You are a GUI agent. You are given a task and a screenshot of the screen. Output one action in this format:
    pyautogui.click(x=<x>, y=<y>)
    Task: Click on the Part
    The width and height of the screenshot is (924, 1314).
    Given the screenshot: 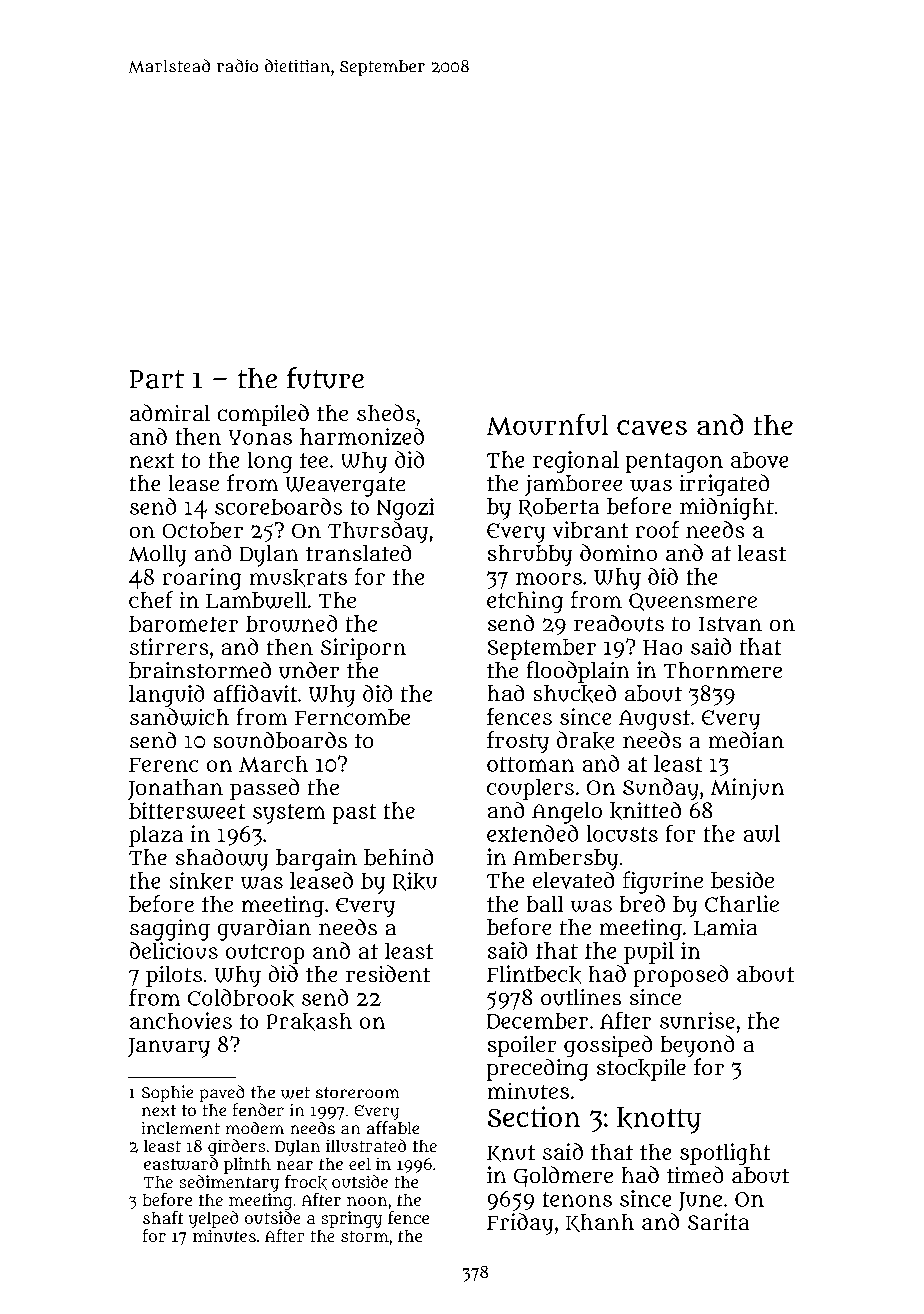 What is the action you would take?
    pyautogui.click(x=157, y=379)
